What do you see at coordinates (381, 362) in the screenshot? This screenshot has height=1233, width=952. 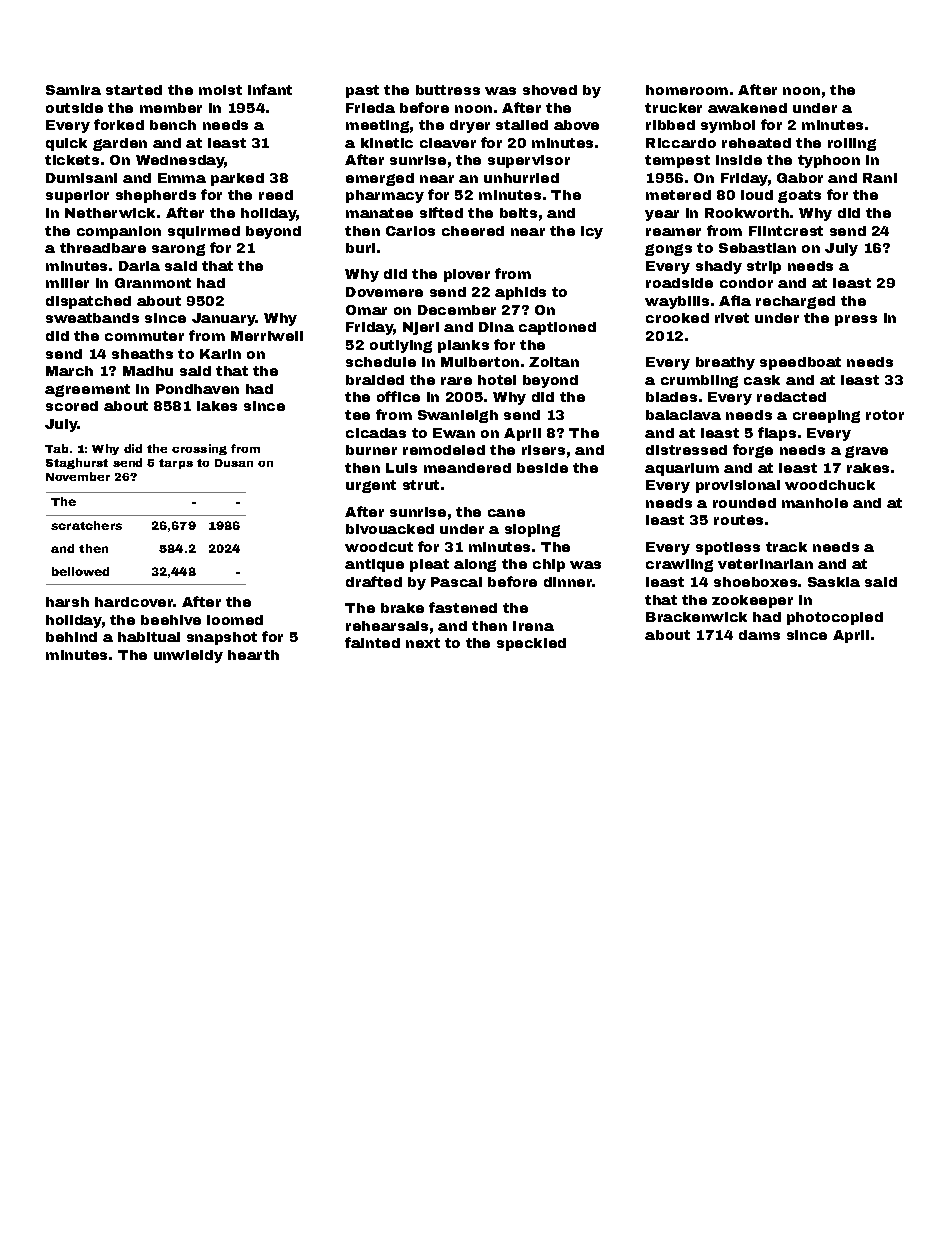 I see `schedule` at bounding box center [381, 362].
